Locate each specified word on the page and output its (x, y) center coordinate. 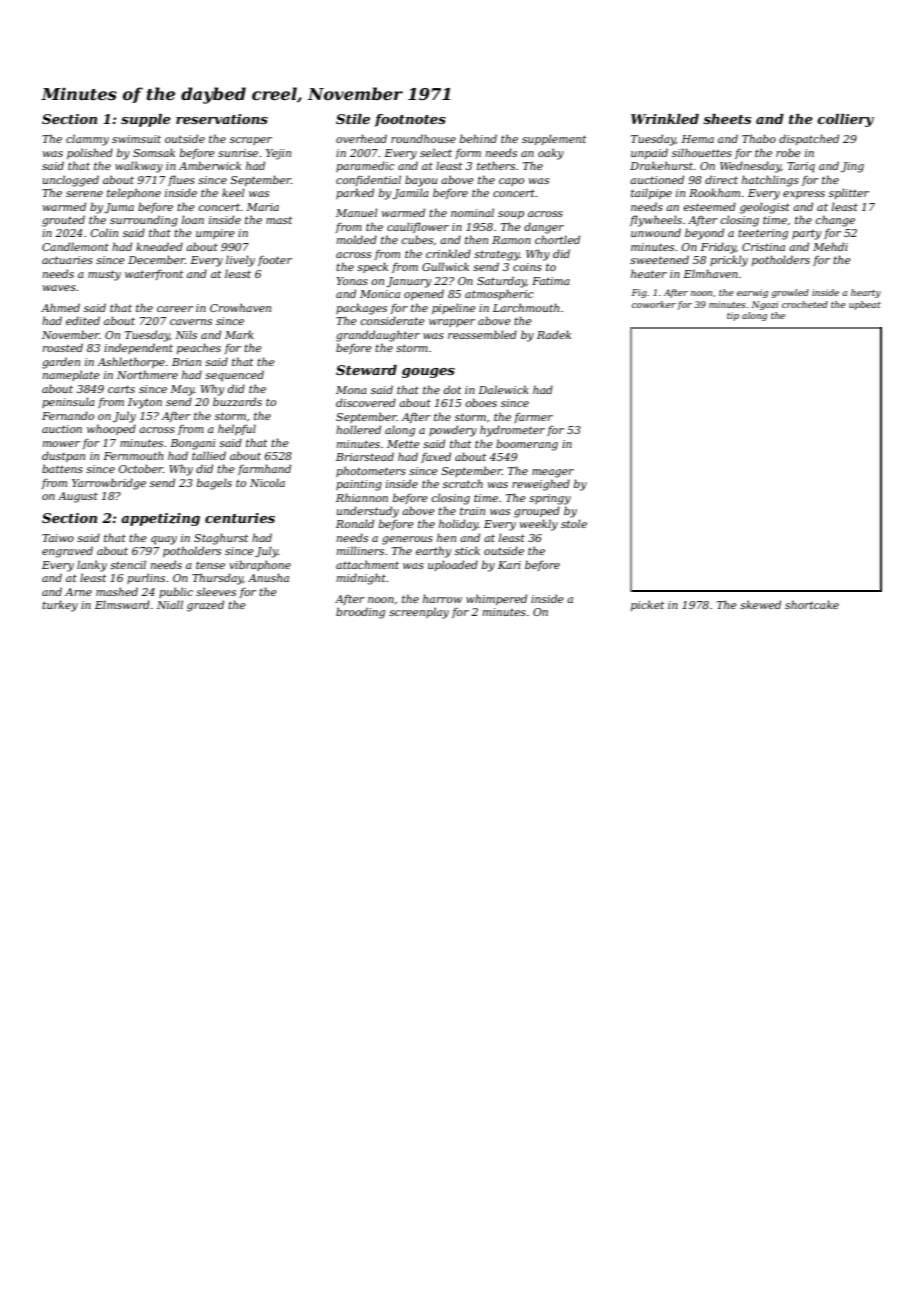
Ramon (511, 240)
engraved (67, 552)
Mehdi (830, 246)
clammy (87, 140)
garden (61, 363)
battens (62, 468)
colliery (845, 120)
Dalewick (503, 389)
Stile (353, 119)
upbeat (865, 305)
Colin (104, 232)
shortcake (812, 604)
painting (359, 485)
